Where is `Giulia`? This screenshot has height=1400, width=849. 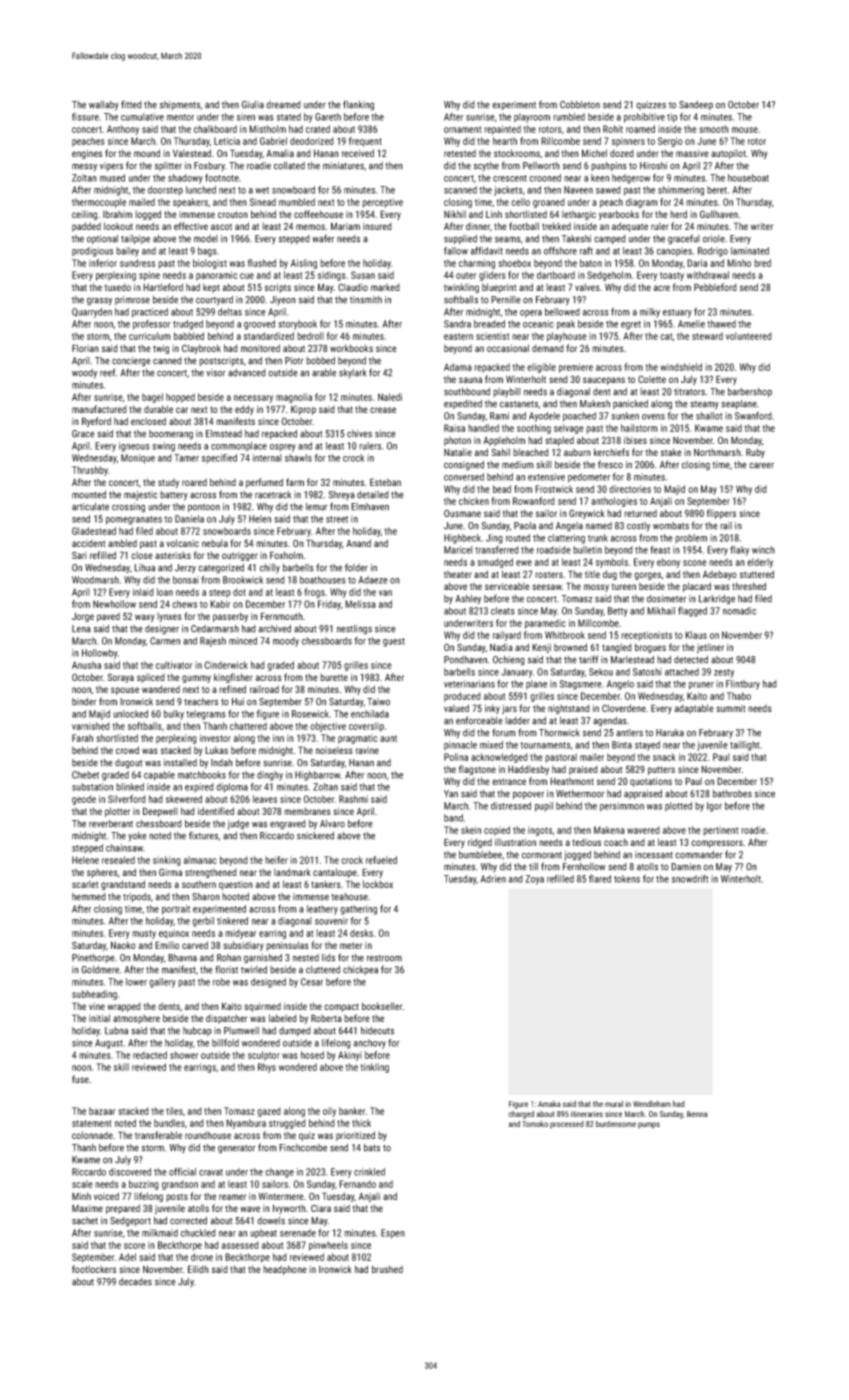
Giulia is located at coordinates (253, 105).
